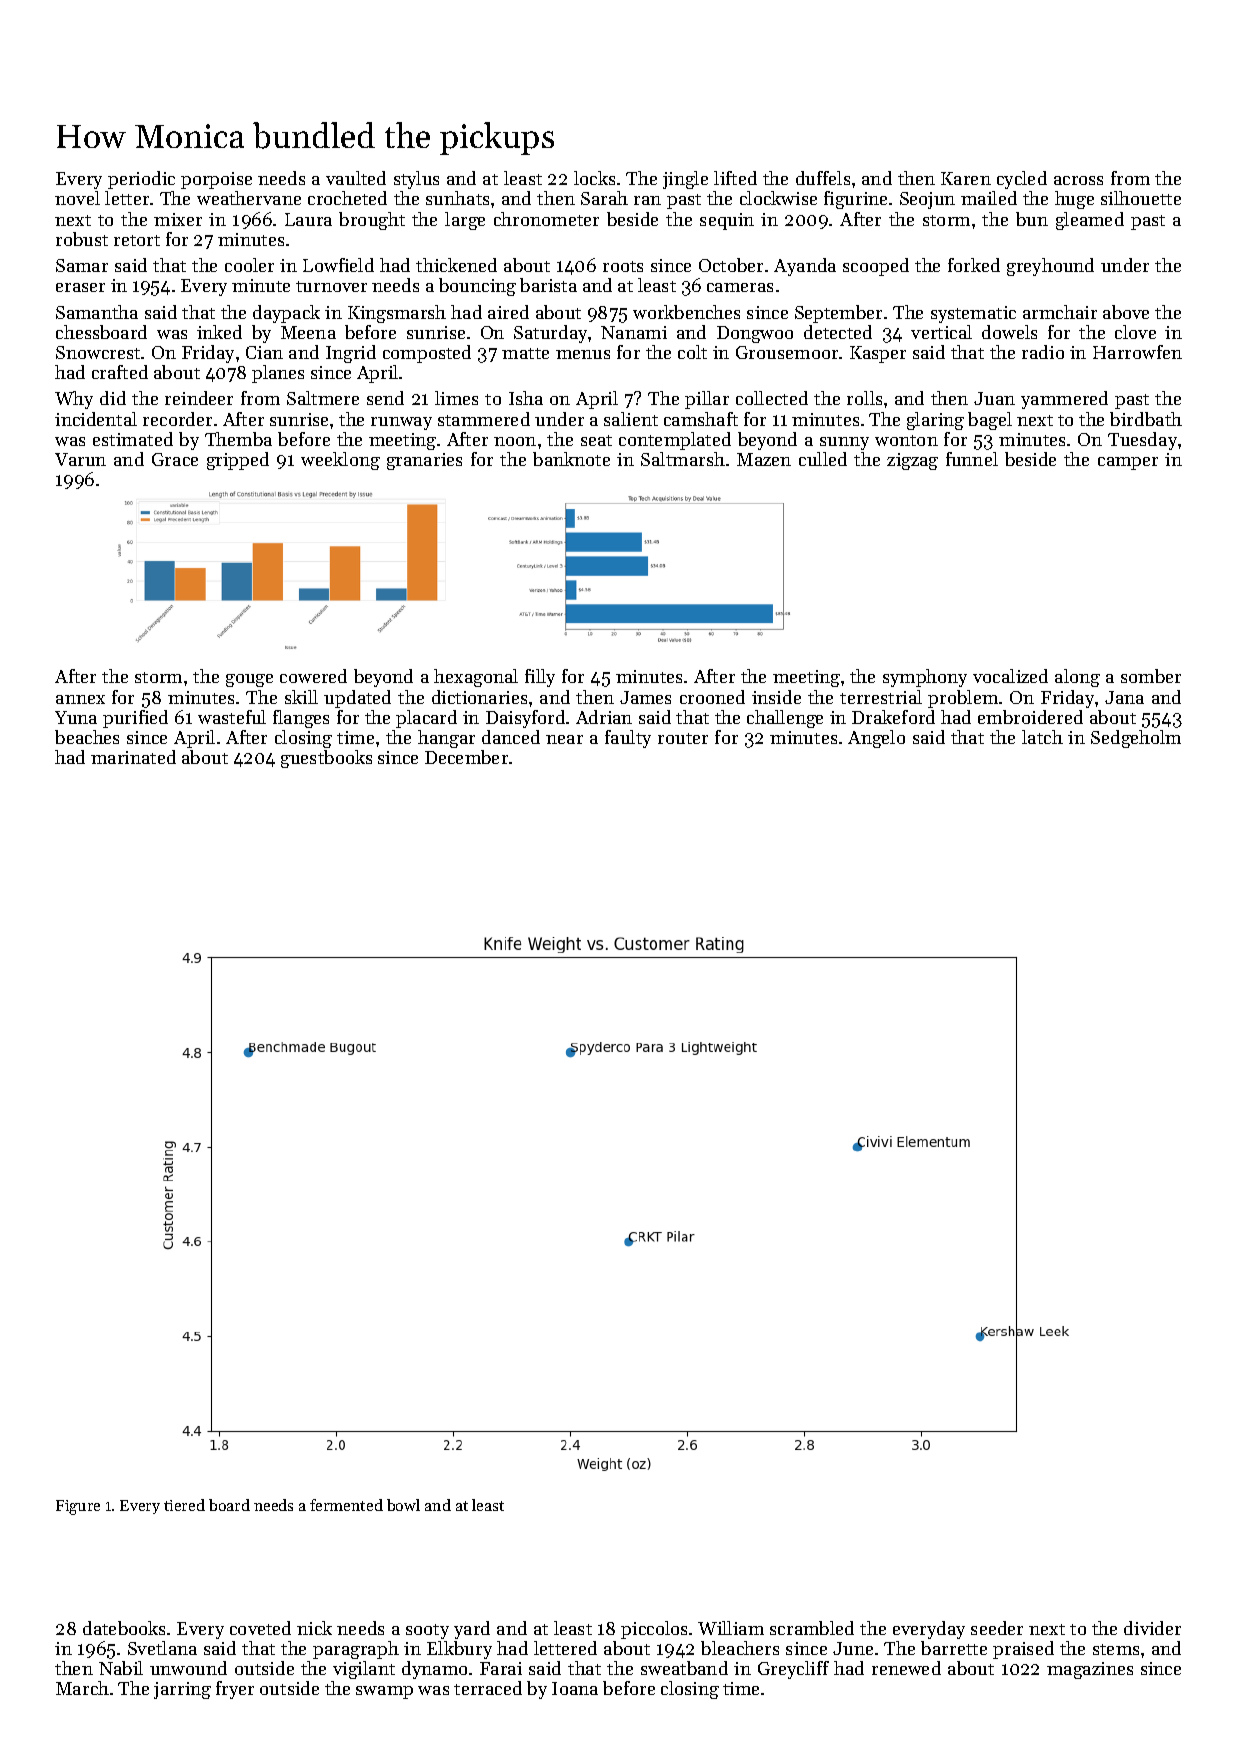 This image has height=1750, width=1238. What do you see at coordinates (346, 1505) in the image?
I see `fermented` at bounding box center [346, 1505].
